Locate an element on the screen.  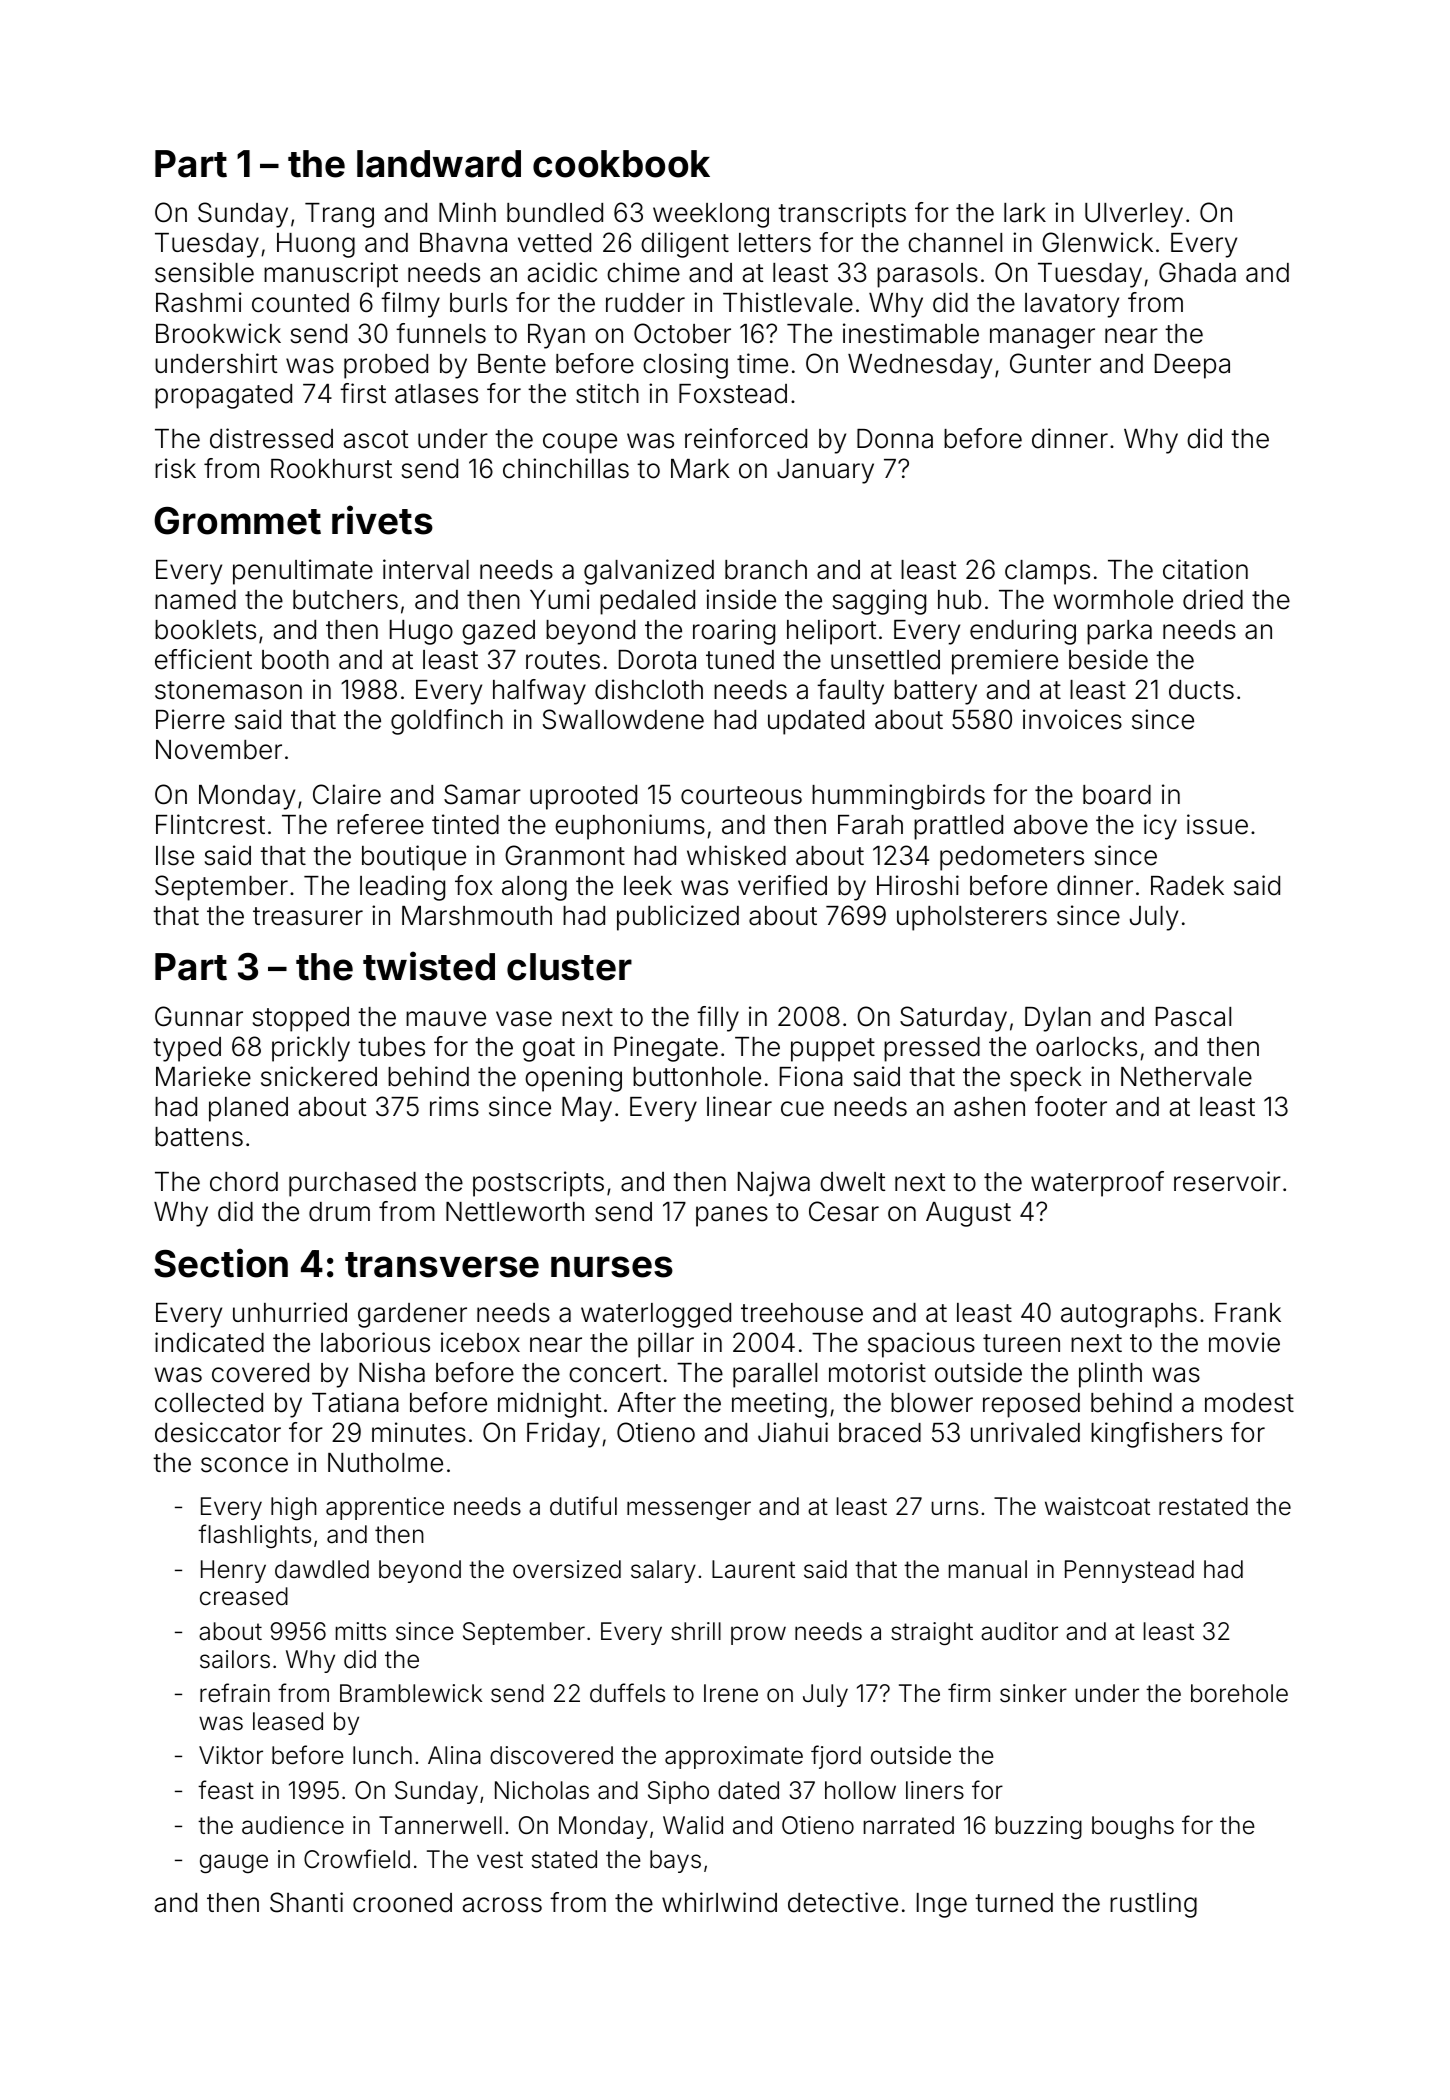
sensible is located at coordinates (204, 272).
